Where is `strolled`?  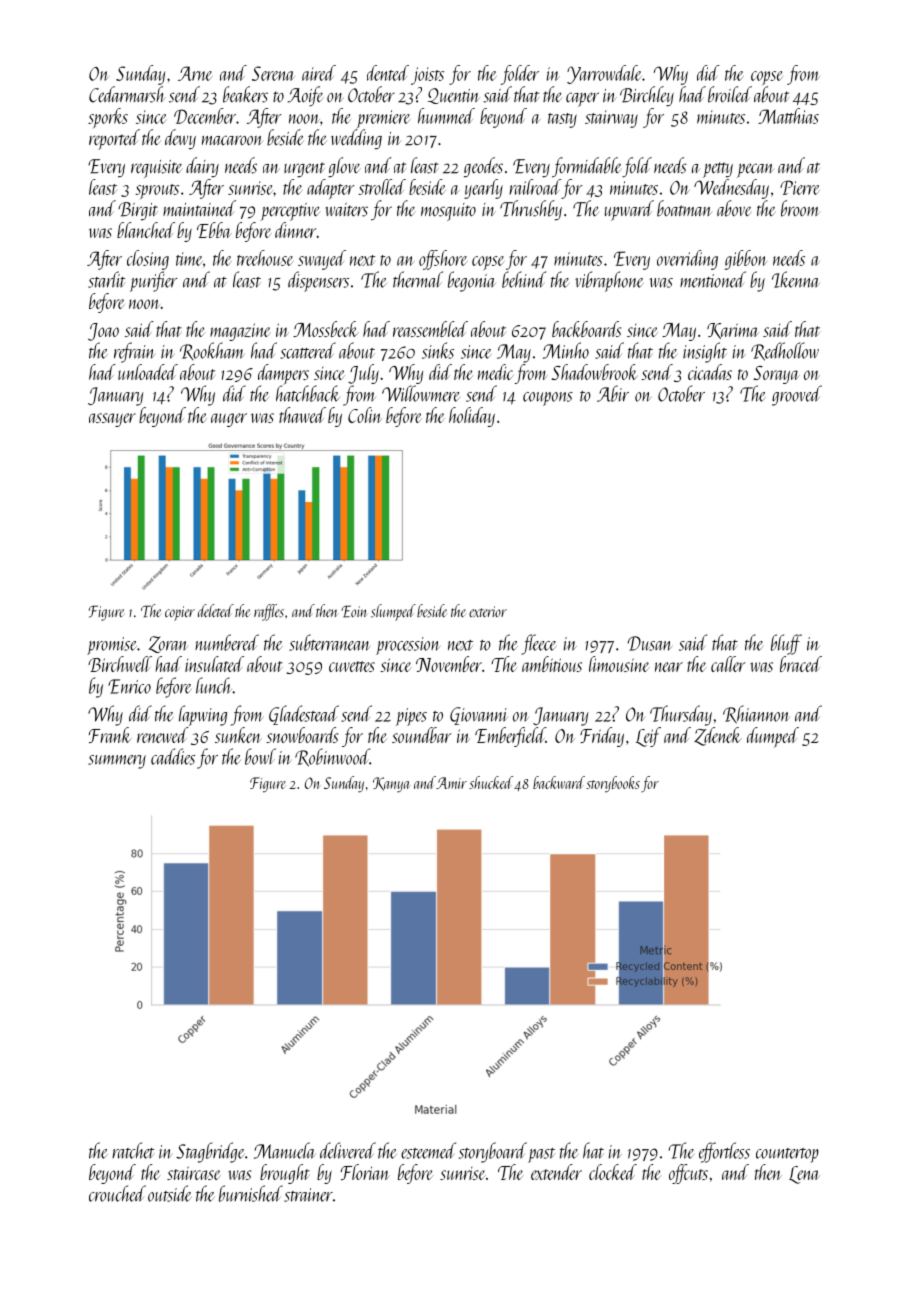 strolled is located at coordinates (382, 187).
